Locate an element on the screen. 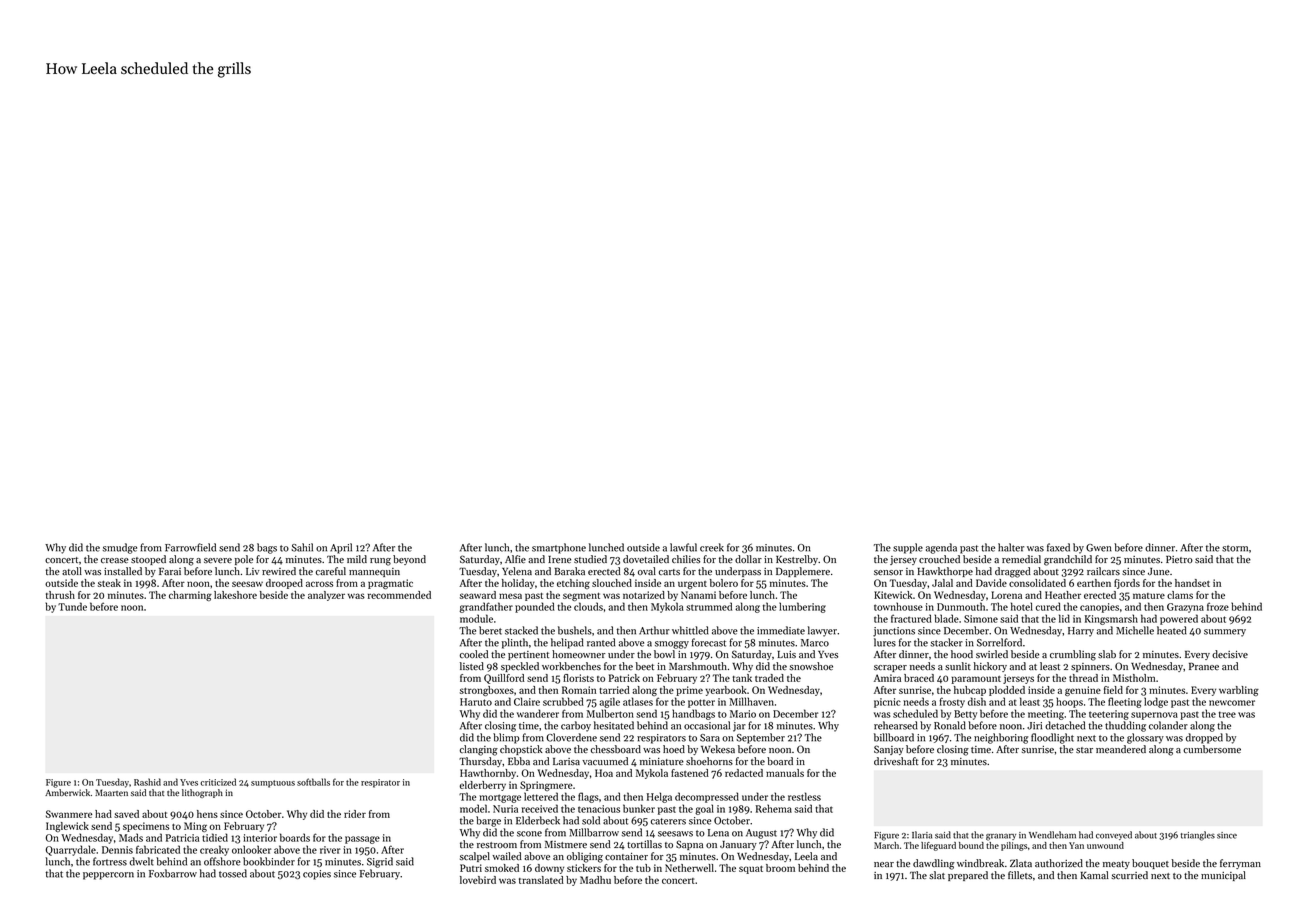  frosty is located at coordinates (952, 702).
